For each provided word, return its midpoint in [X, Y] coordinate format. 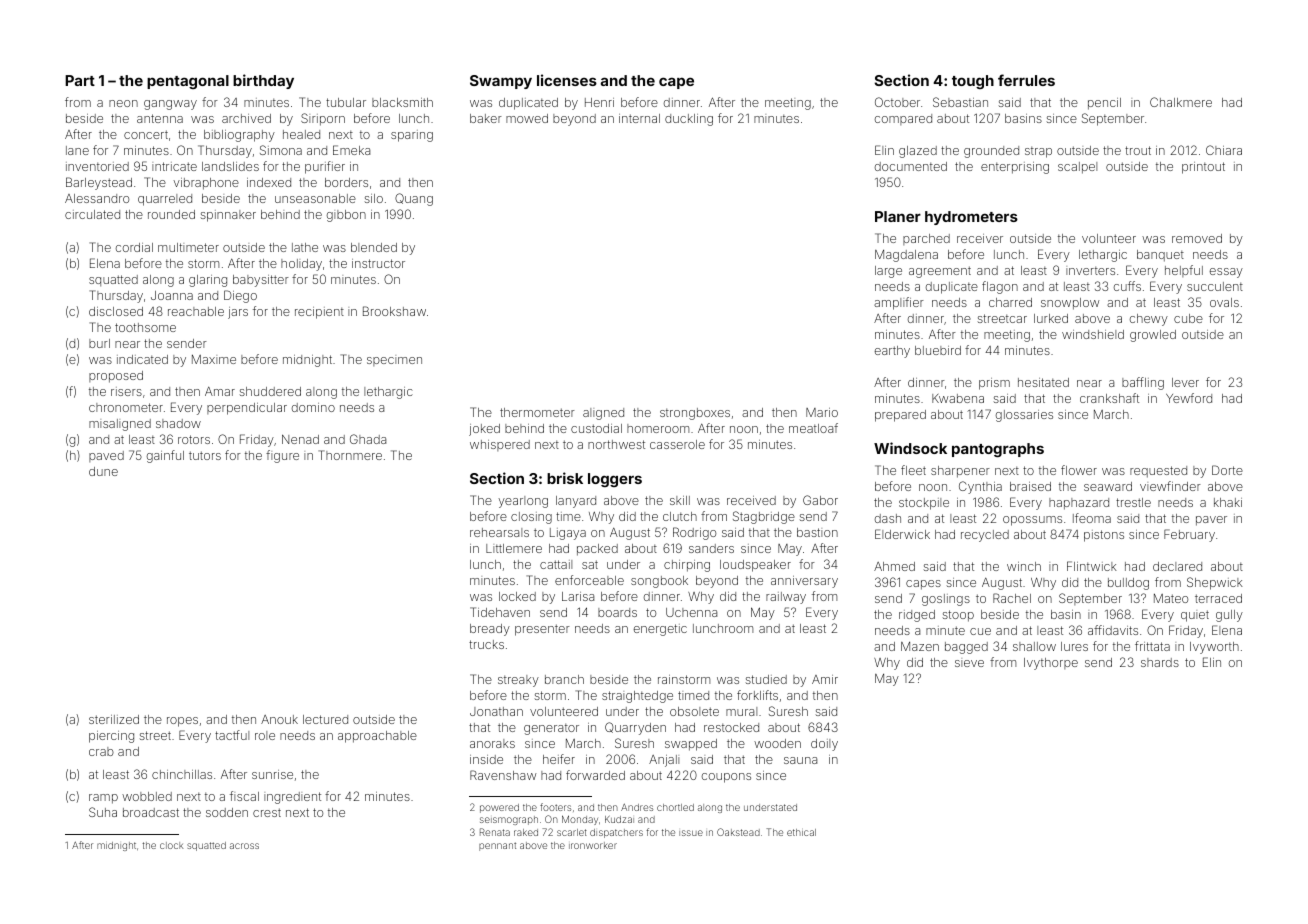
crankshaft [1109, 398]
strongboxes [695, 414]
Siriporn [323, 119]
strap [1038, 152]
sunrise [272, 774]
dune [103, 471]
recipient [319, 313]
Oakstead [738, 832]
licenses [567, 80]
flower [1079, 470]
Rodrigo [694, 533]
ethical [801, 832]
